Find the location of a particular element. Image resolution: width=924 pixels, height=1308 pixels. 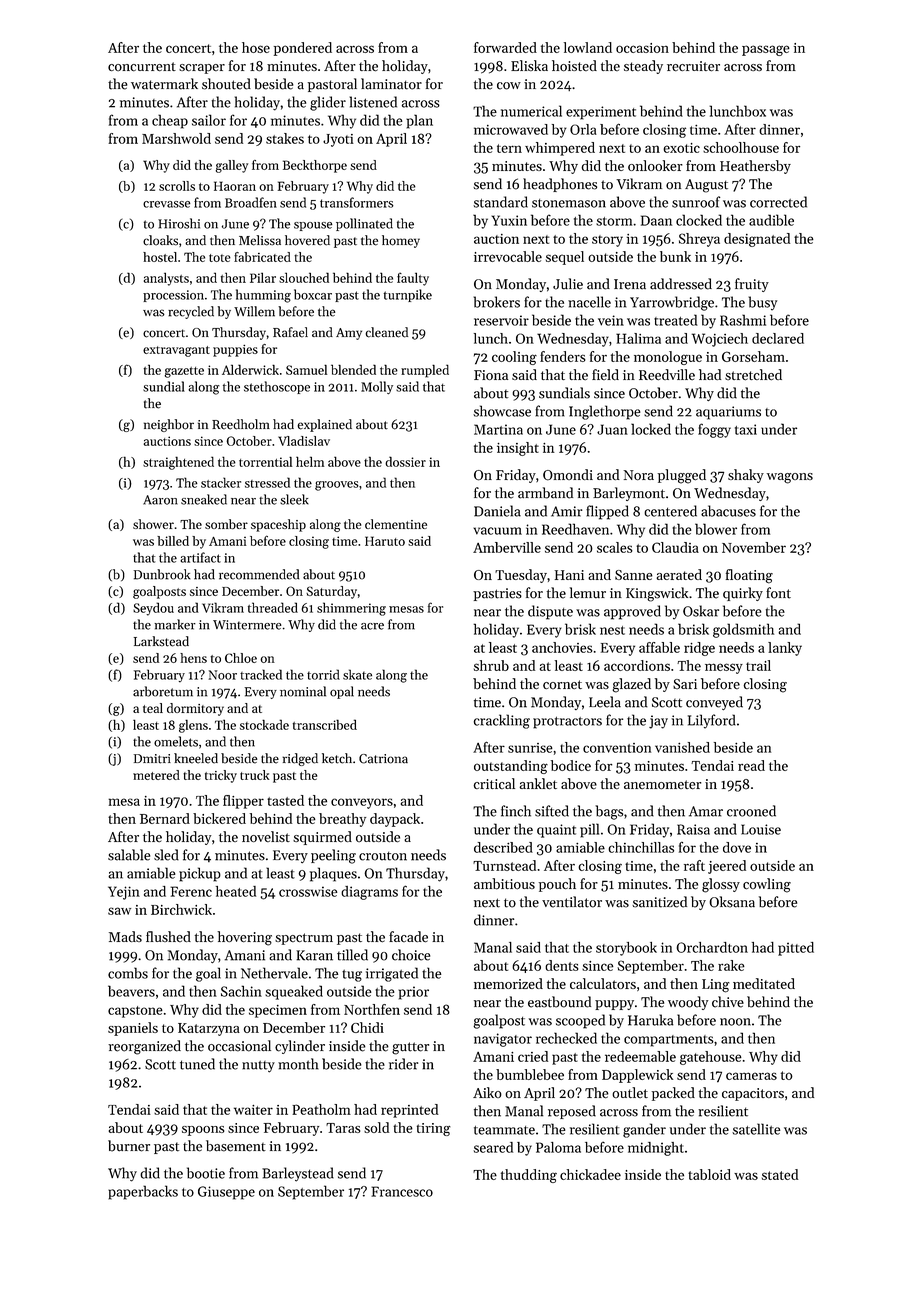

noon is located at coordinates (735, 1022).
